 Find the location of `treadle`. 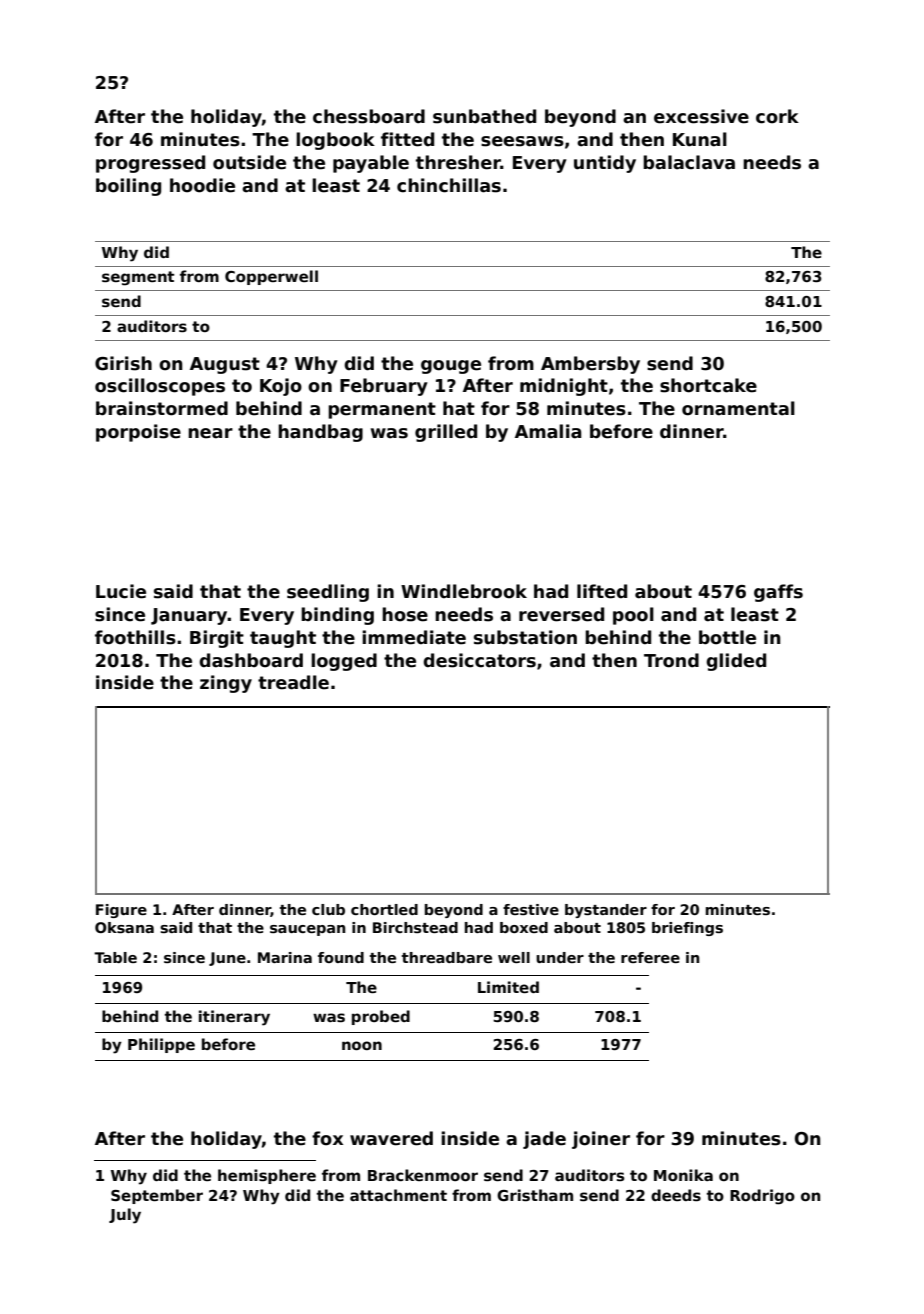

treadle is located at coordinates (293, 682).
